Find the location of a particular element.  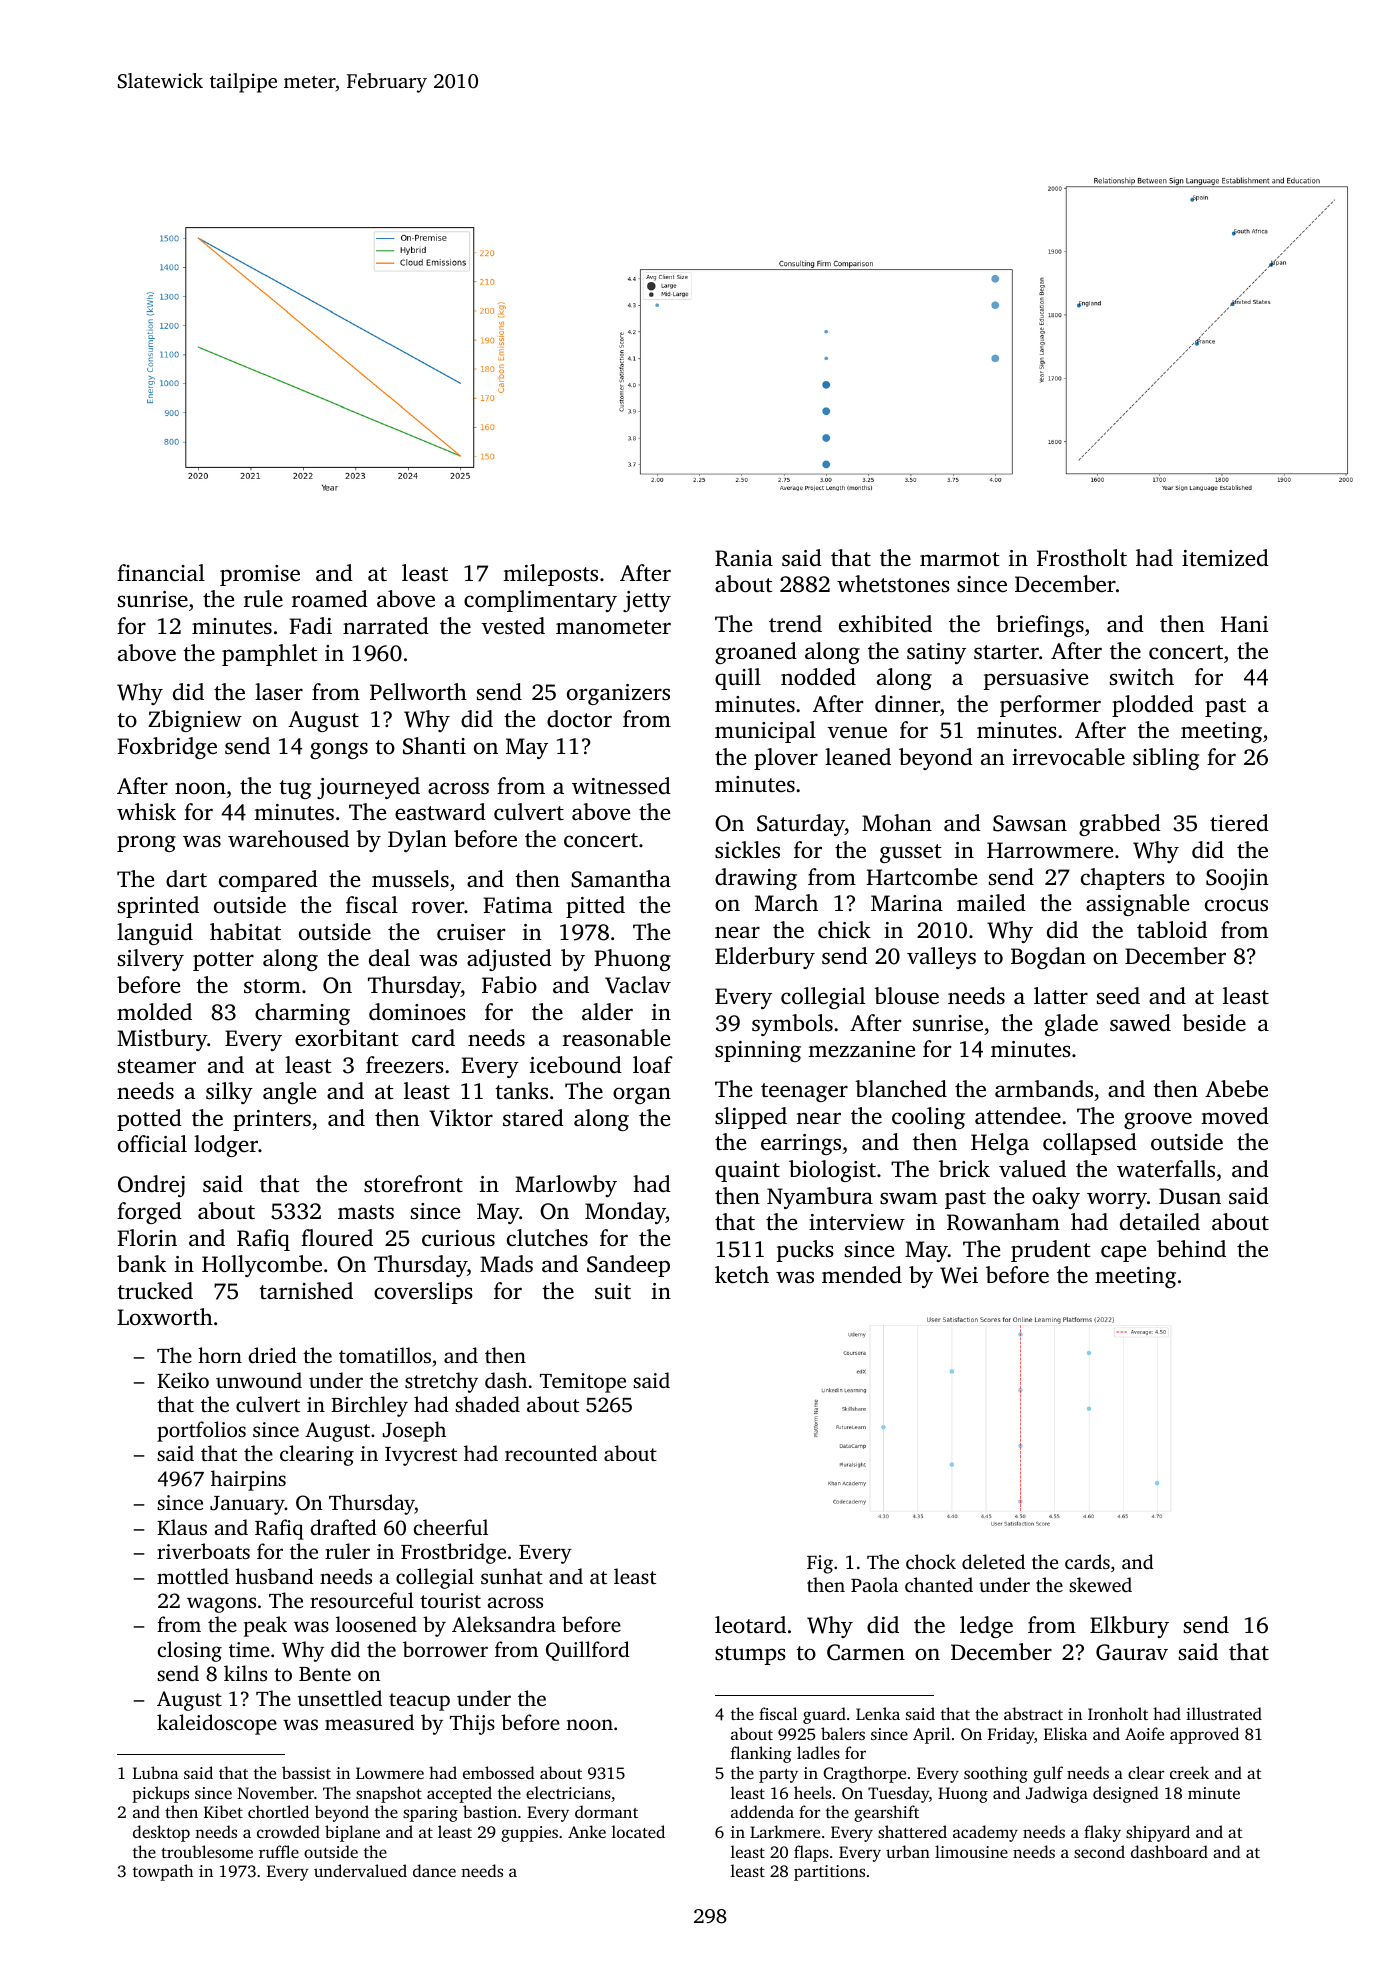

groove is located at coordinates (1158, 1120).
